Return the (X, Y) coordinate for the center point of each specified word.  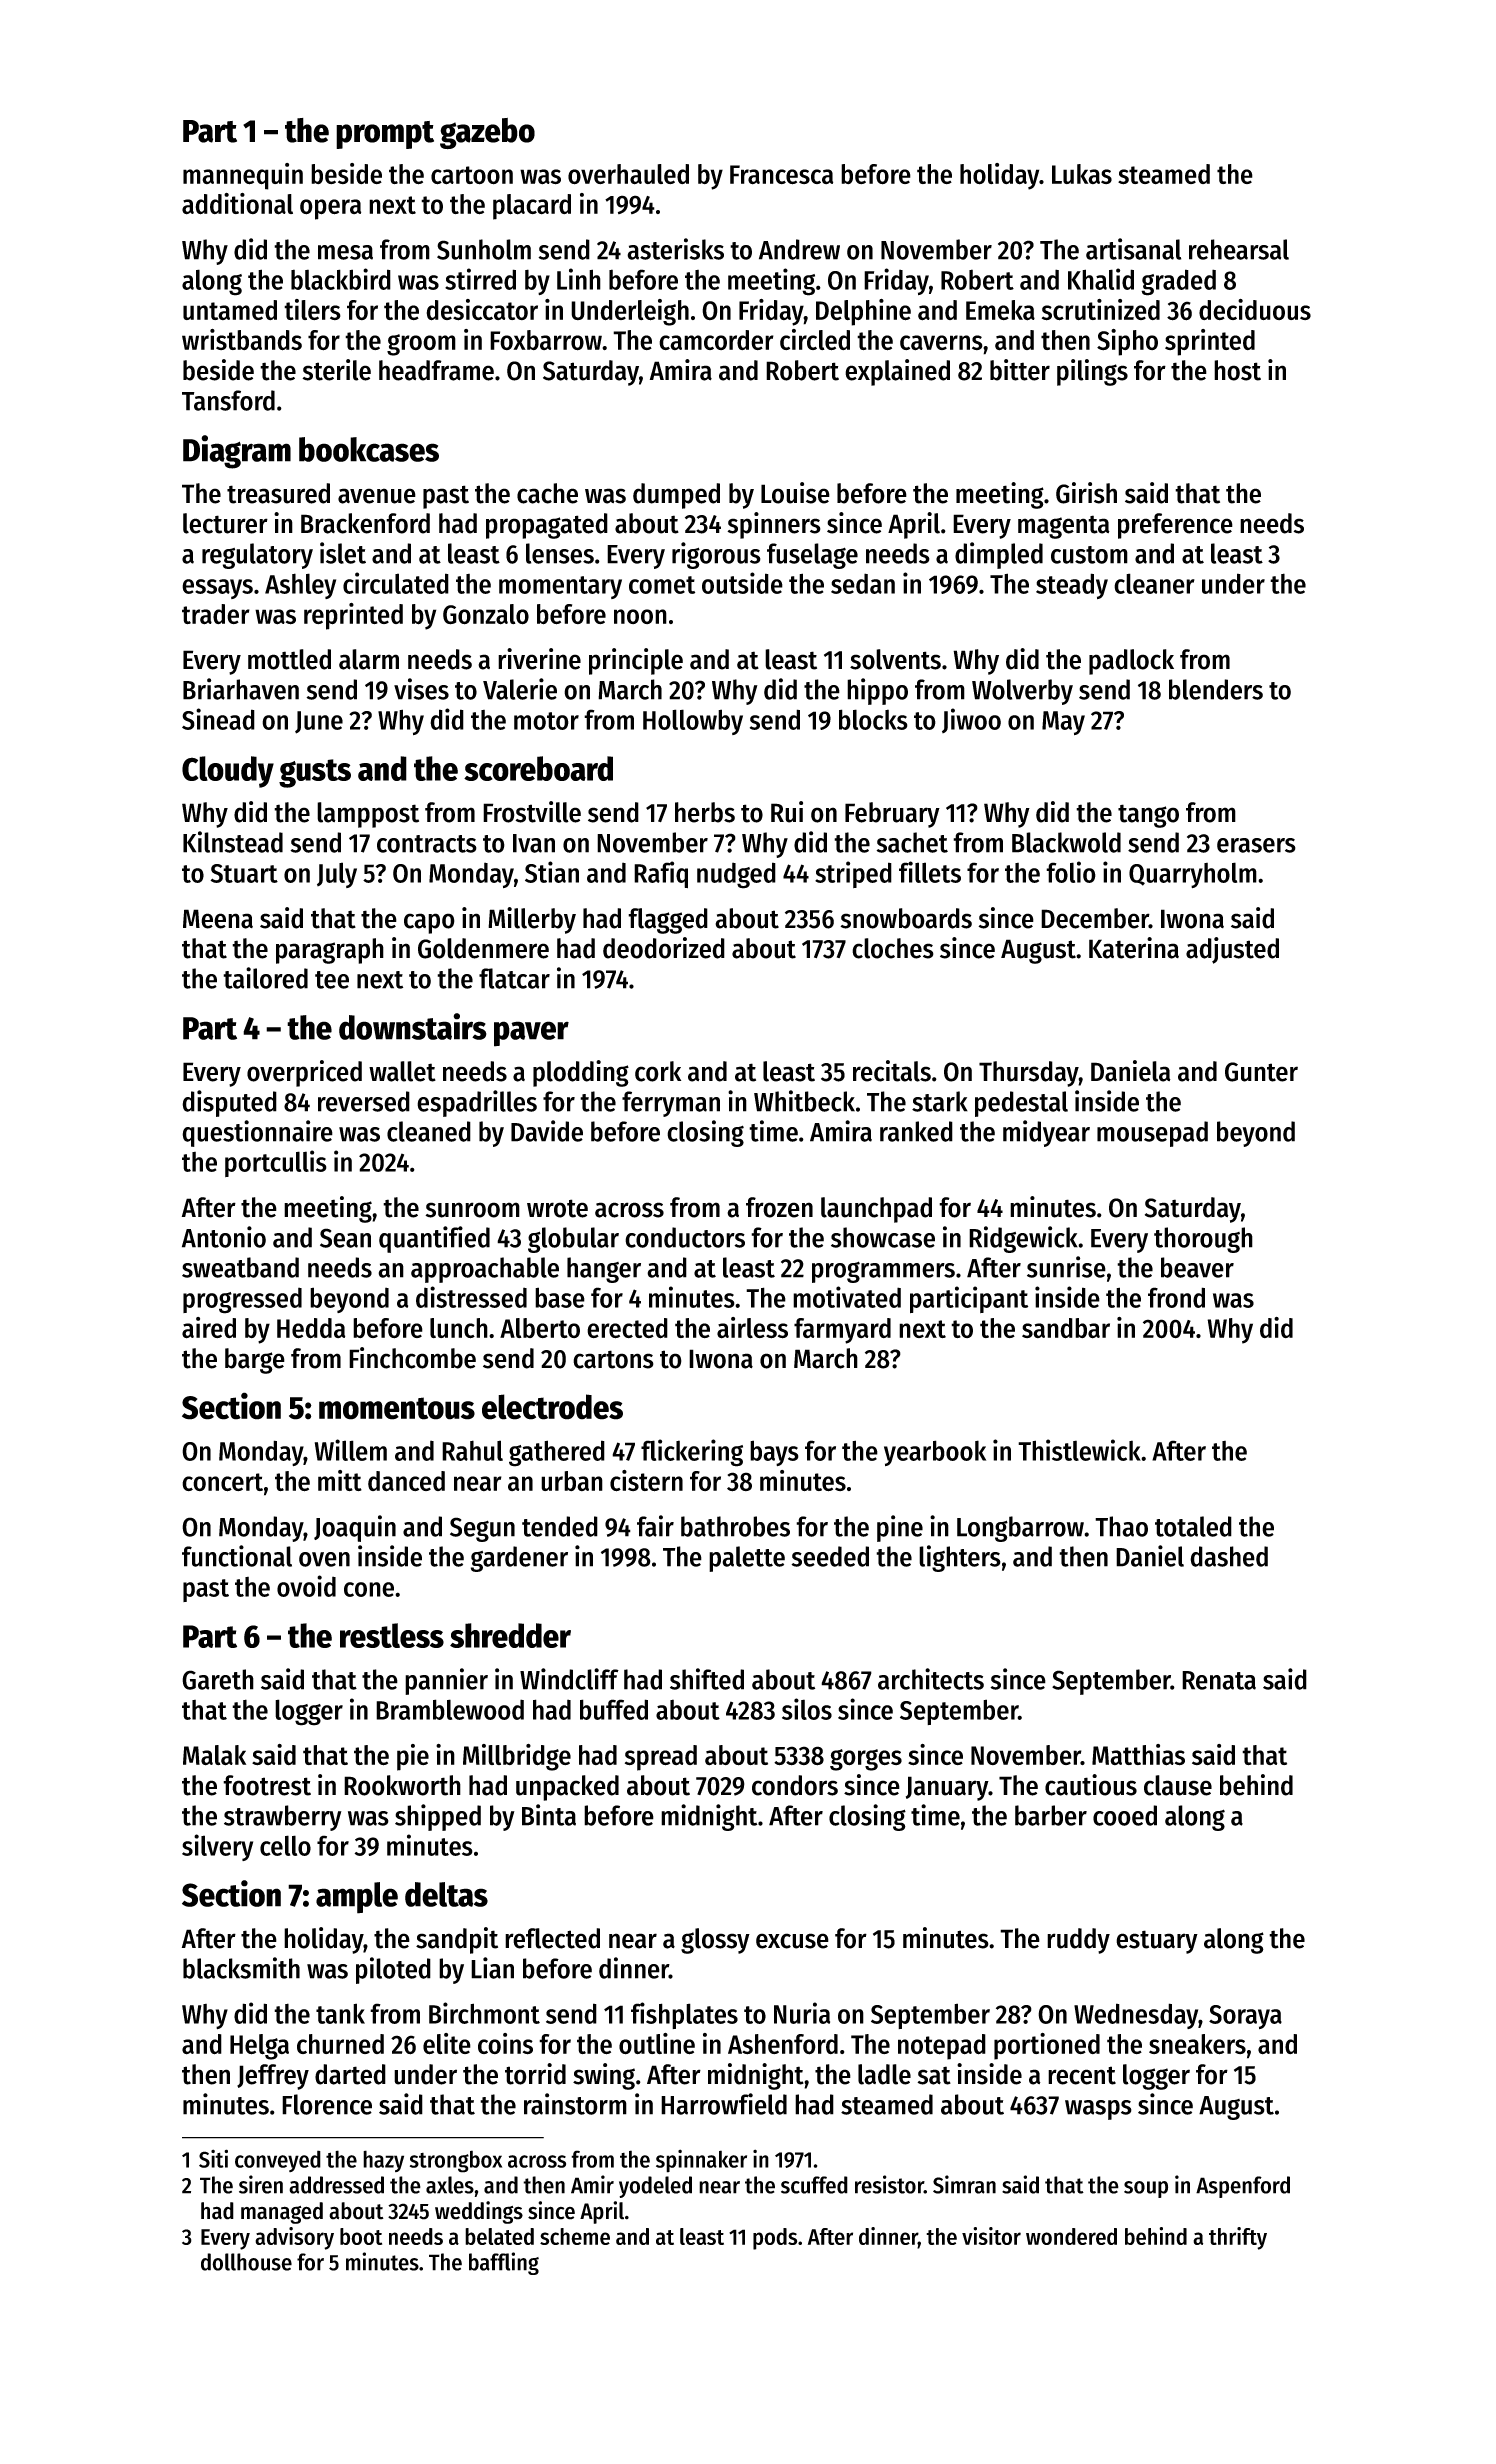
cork (658, 1071)
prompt (385, 135)
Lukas (1082, 174)
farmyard (842, 1331)
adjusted (1232, 950)
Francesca (781, 175)
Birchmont (484, 2013)
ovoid (306, 1586)
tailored (265, 978)
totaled (1193, 1526)
